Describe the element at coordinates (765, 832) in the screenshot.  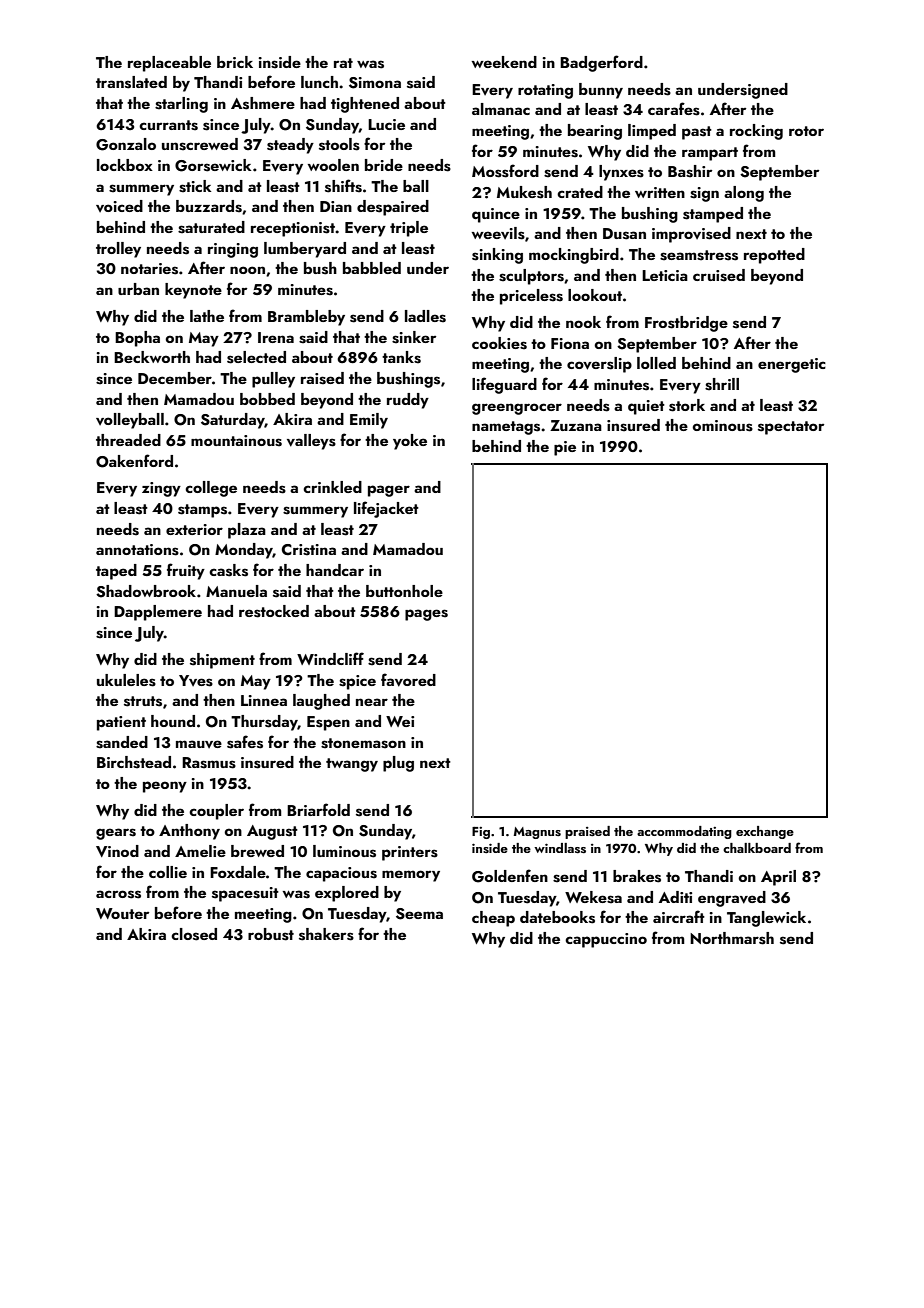
I see `exchange` at that location.
